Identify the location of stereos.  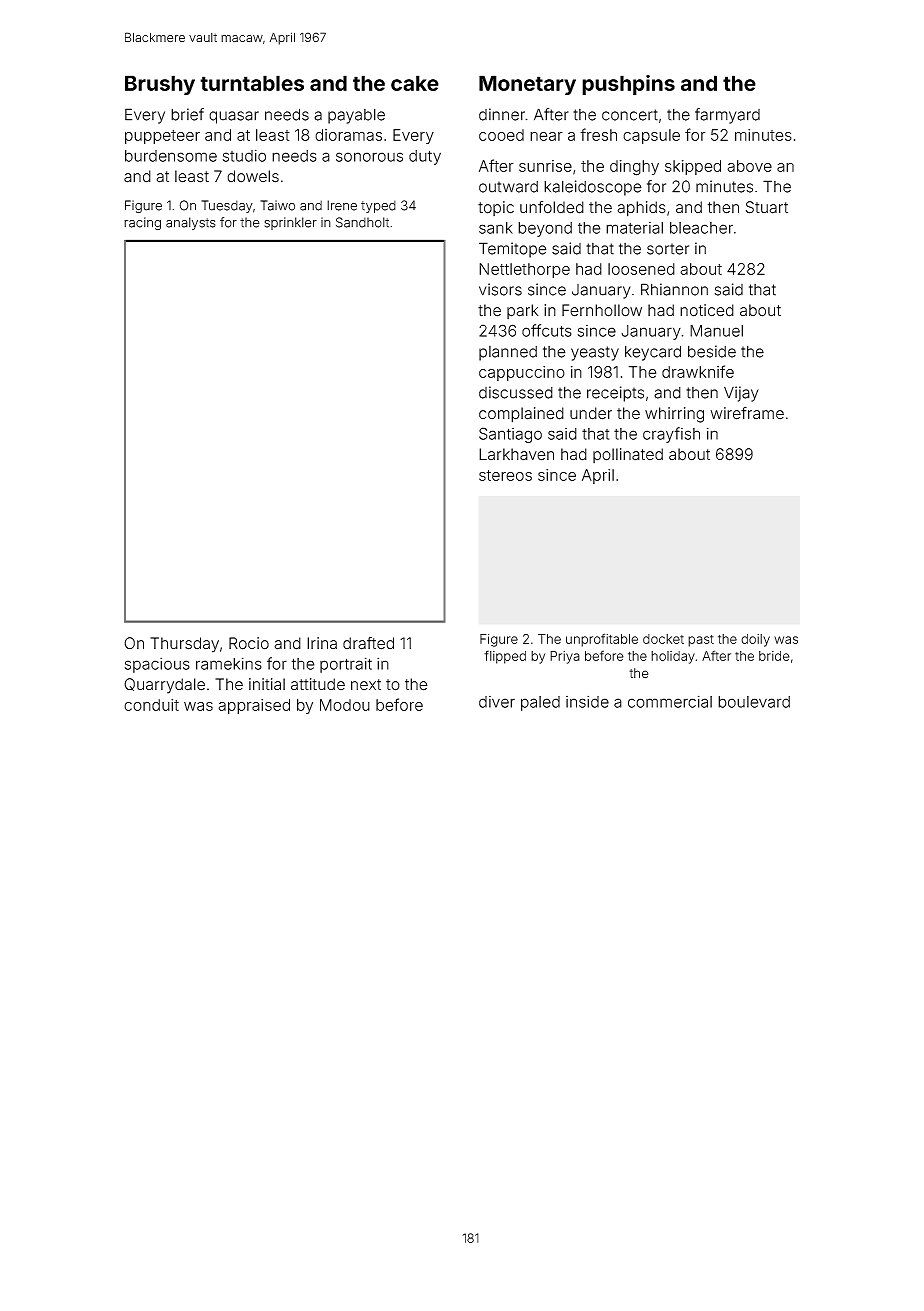
(505, 475).
